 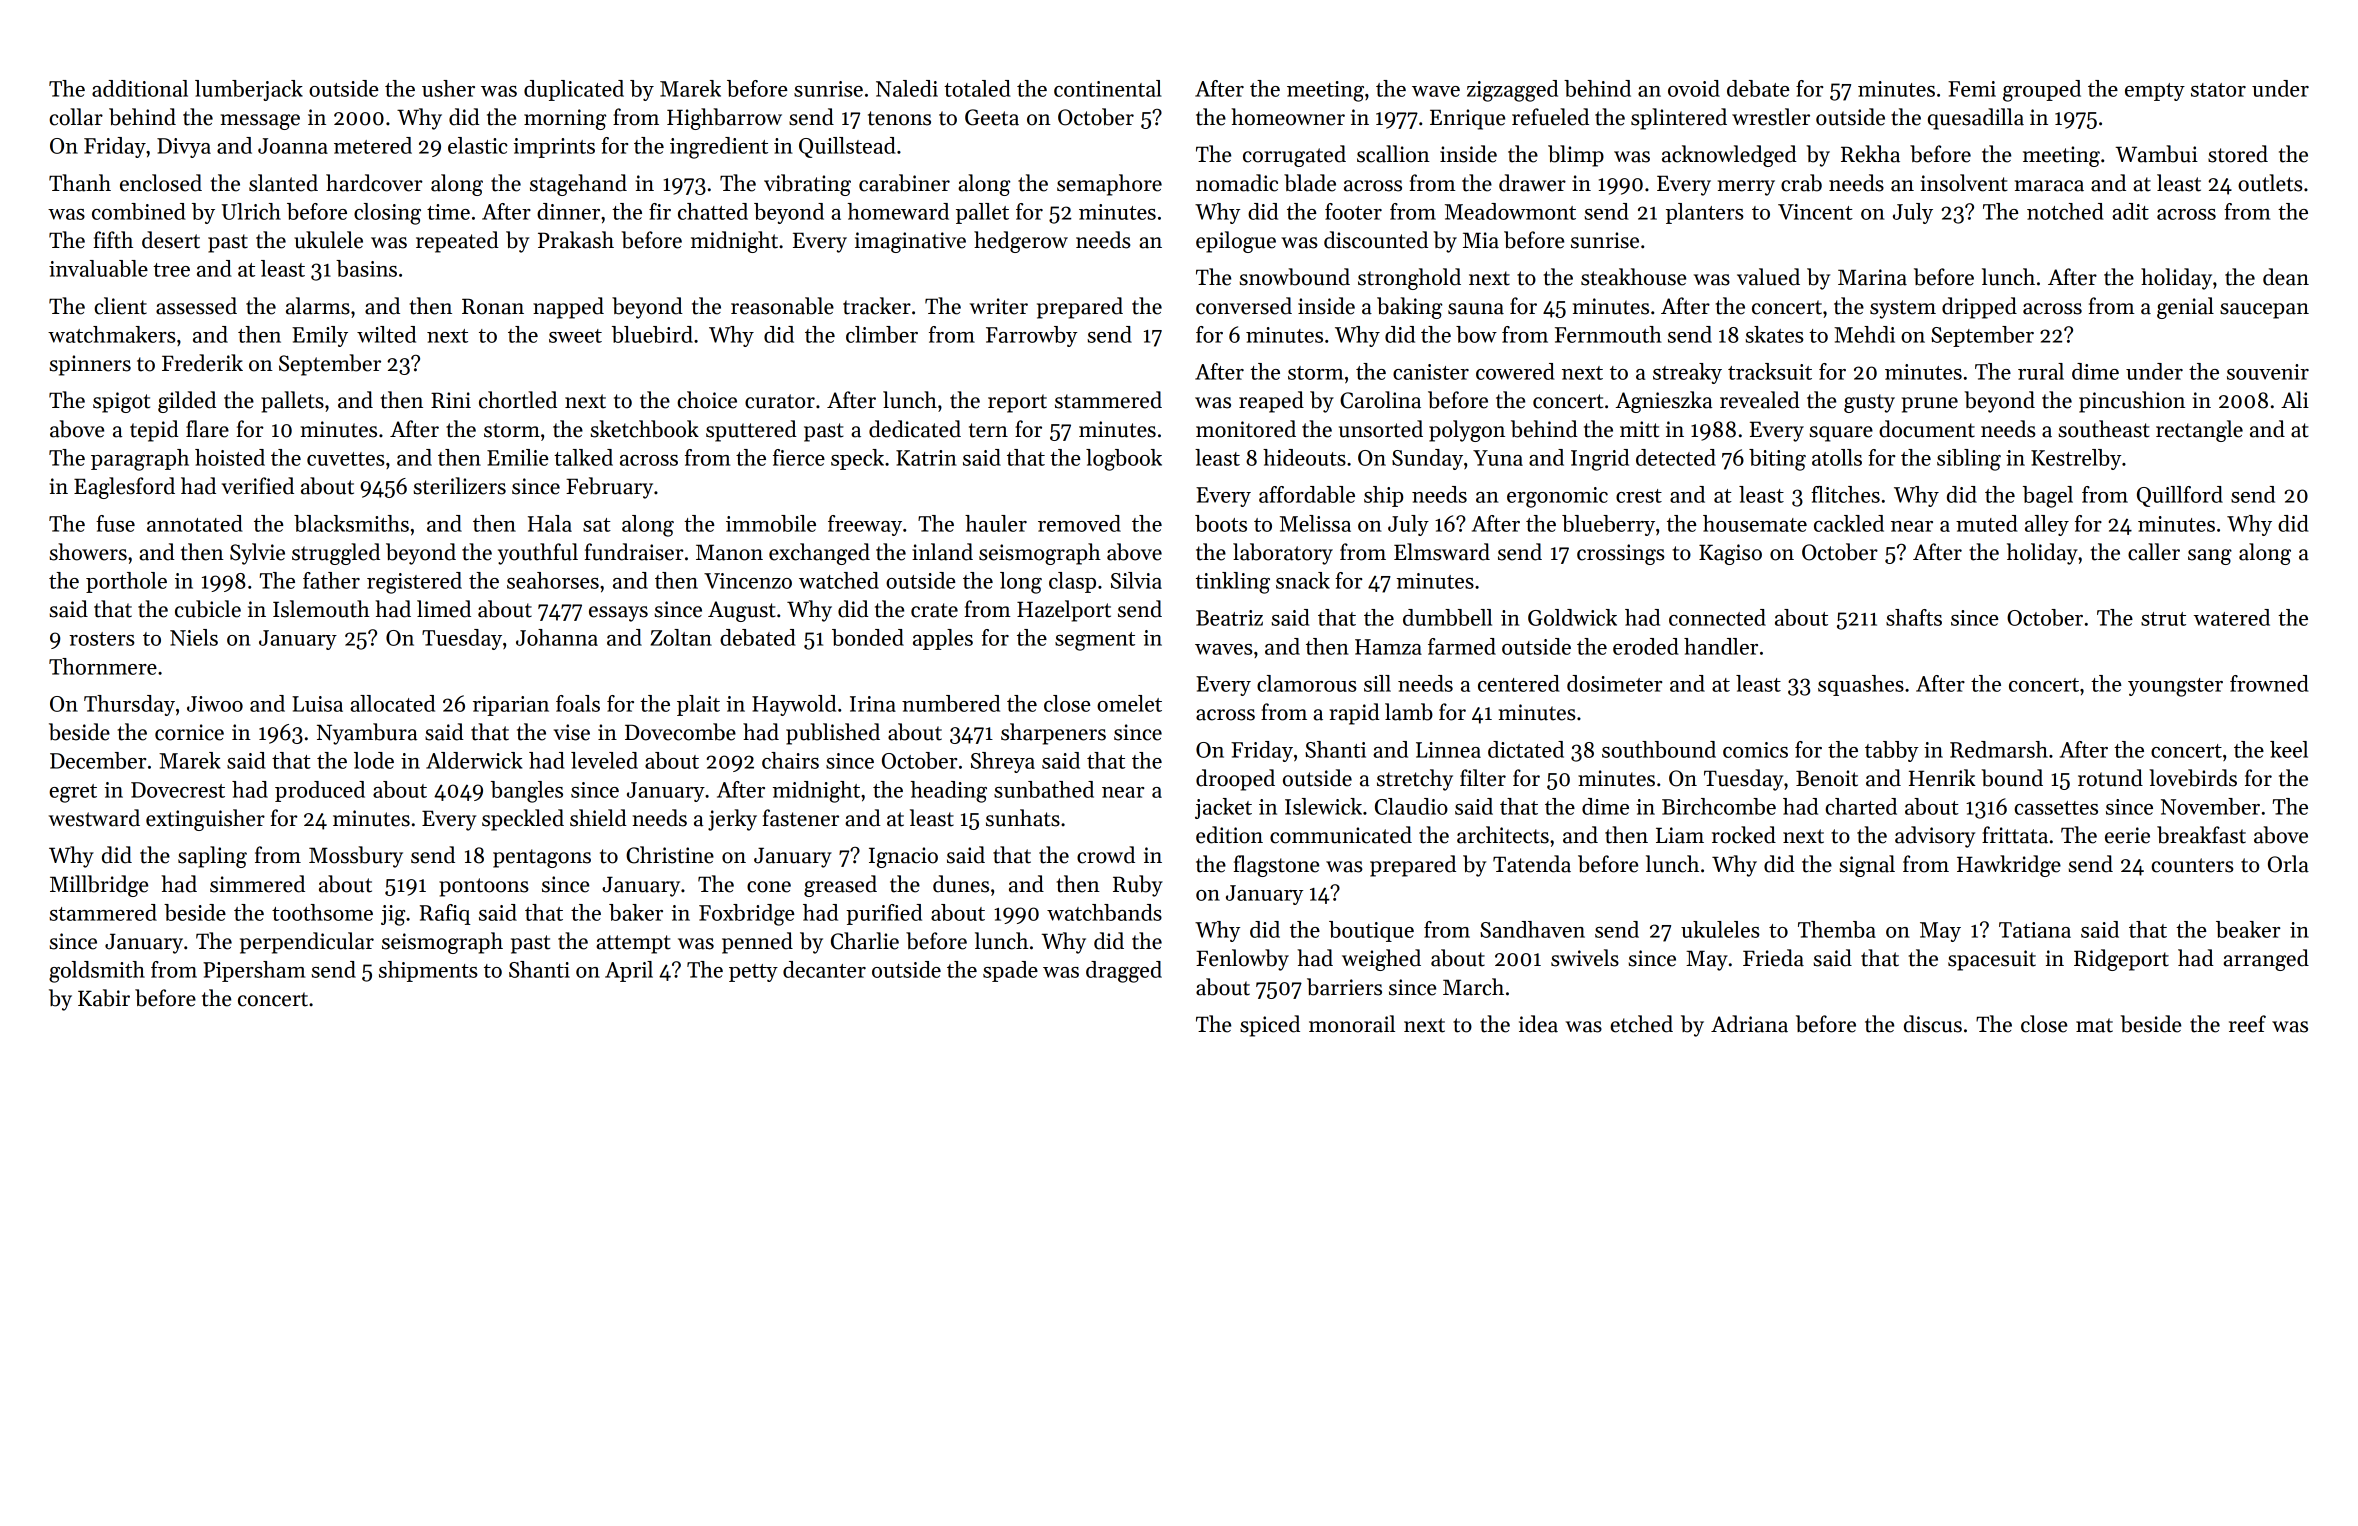 I want to click on reef, so click(x=2247, y=1024).
